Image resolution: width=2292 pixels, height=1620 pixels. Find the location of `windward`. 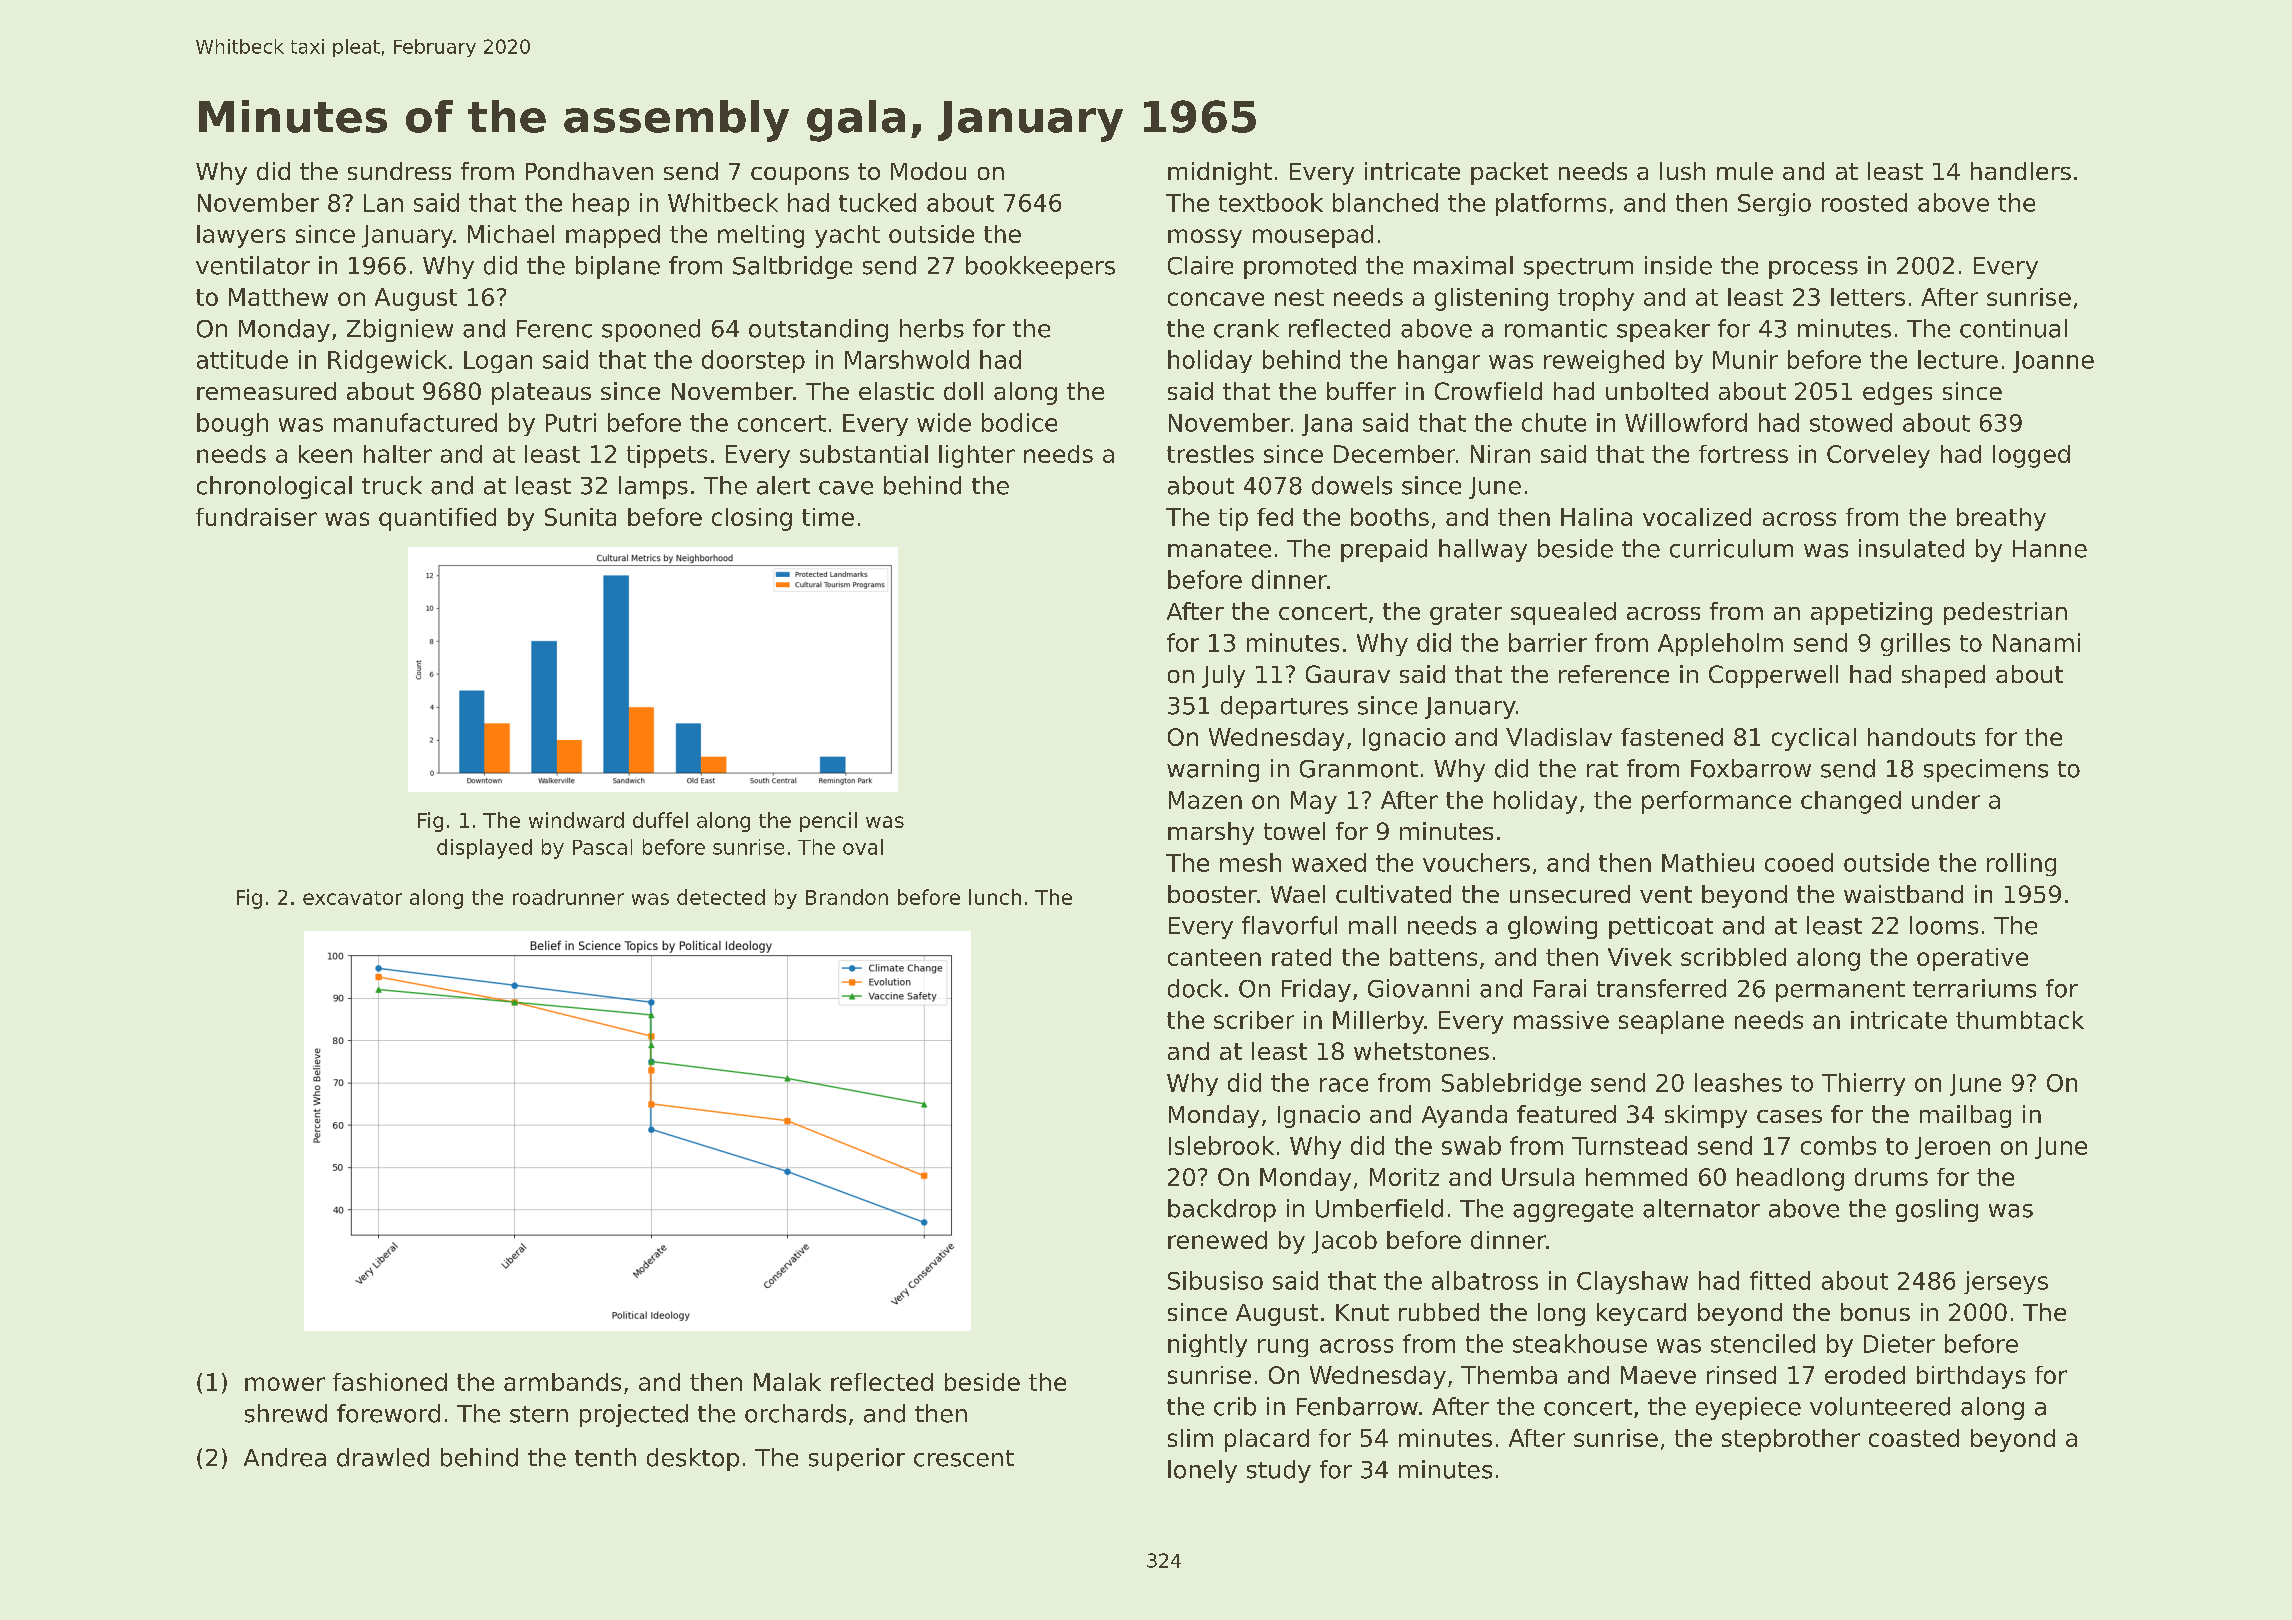

windward is located at coordinates (576, 820).
